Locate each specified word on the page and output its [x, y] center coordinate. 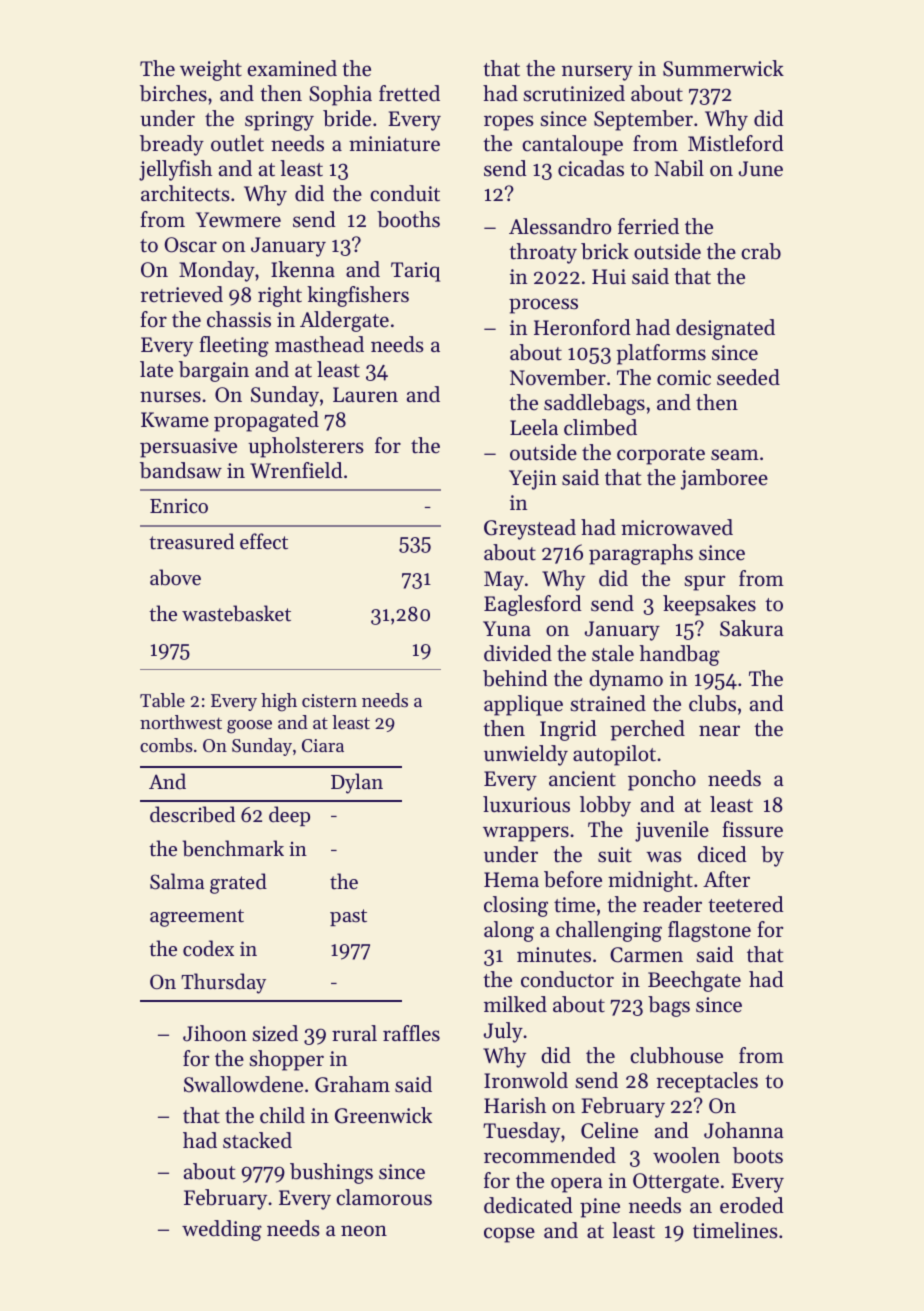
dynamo [626, 680]
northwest [181, 722]
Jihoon [215, 1033]
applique [523, 705]
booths [408, 219]
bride [347, 118]
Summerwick [723, 68]
